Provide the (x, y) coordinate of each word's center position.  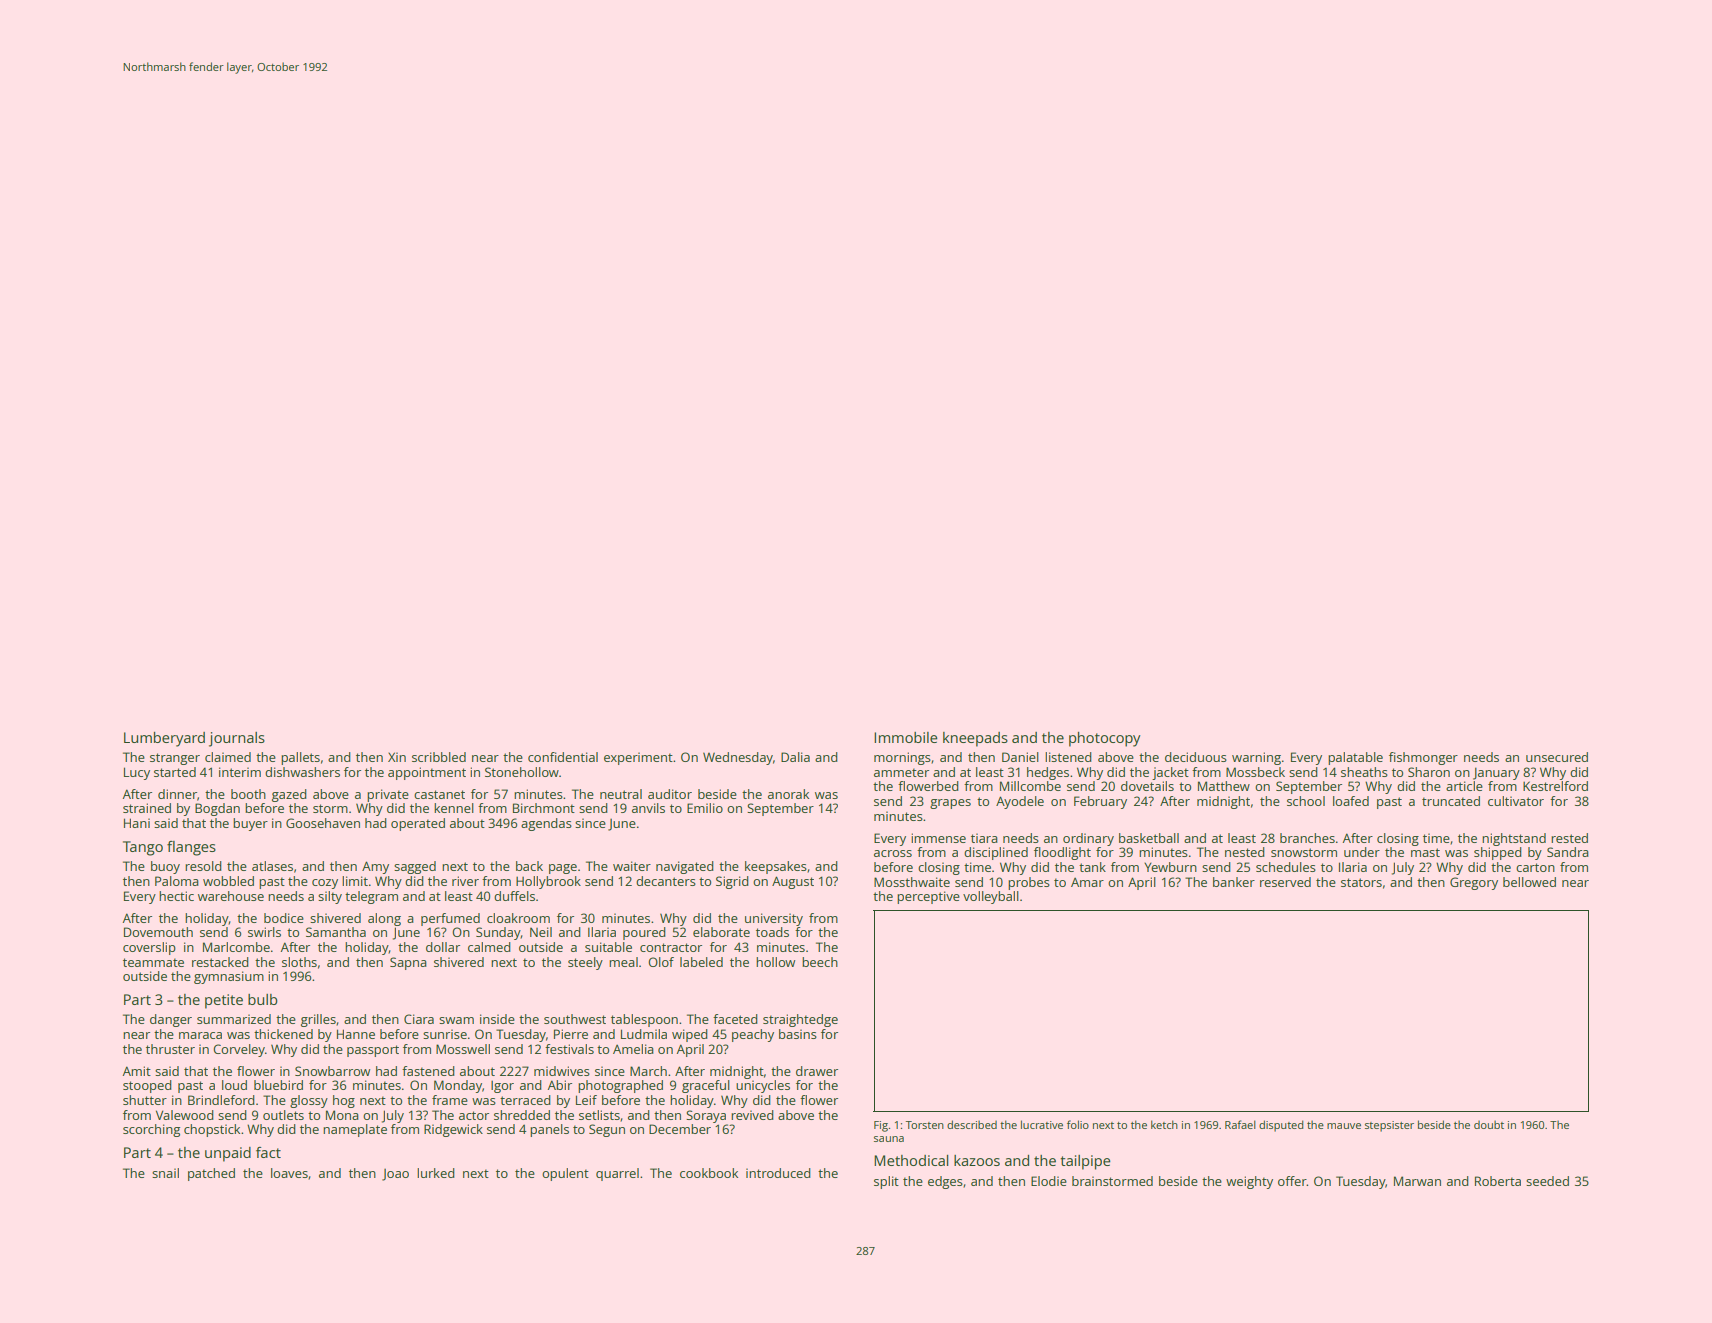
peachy (753, 1035)
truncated (1451, 801)
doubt (1489, 1124)
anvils (648, 808)
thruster (170, 1049)
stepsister (1389, 1126)
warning (1256, 758)
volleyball (991, 897)
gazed (289, 795)
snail (165, 1173)
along (384, 919)
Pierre (571, 1034)
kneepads (975, 739)
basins (798, 1034)
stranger (175, 759)
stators (1361, 882)
